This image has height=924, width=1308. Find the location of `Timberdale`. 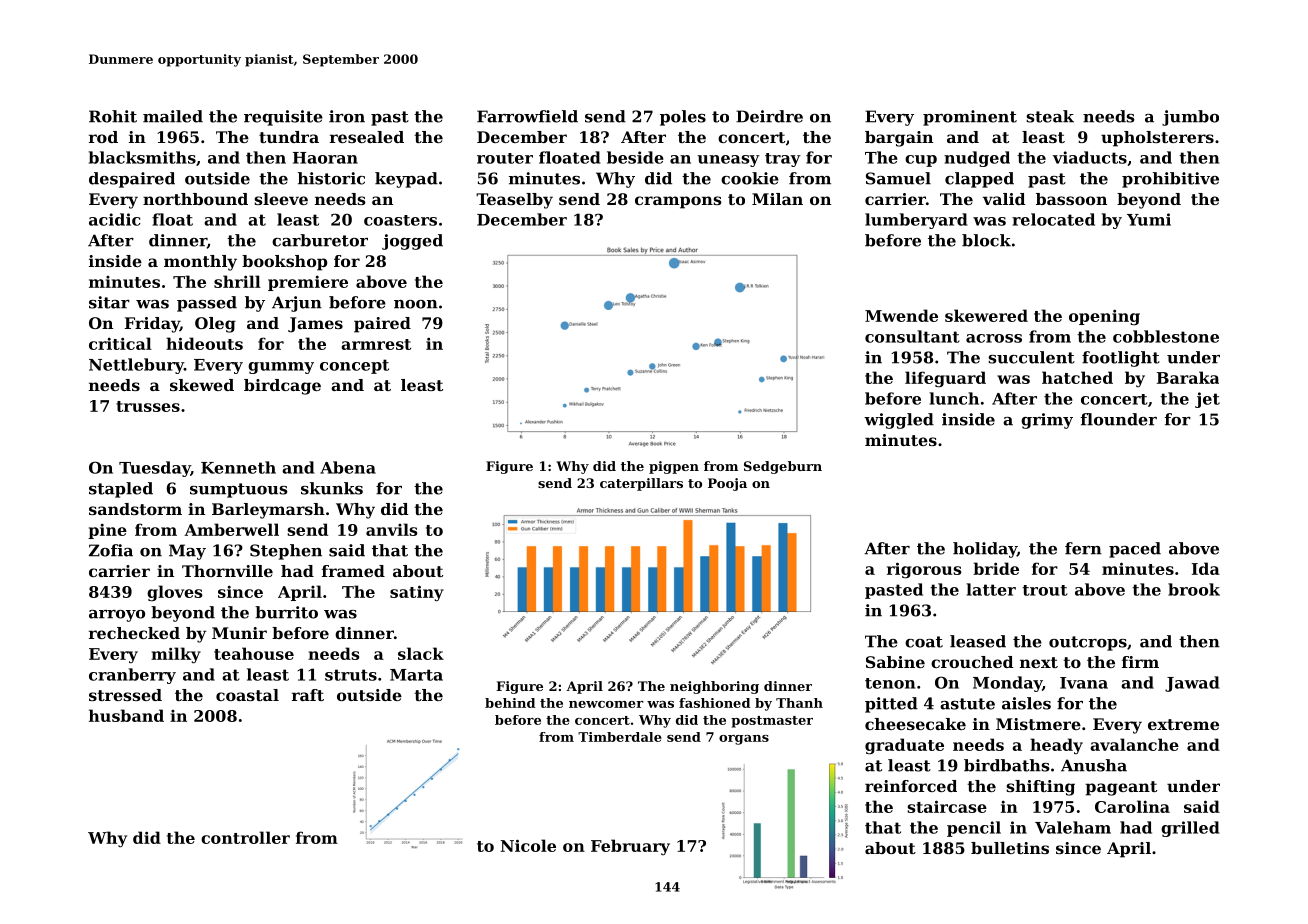

Timberdale is located at coordinates (620, 737).
